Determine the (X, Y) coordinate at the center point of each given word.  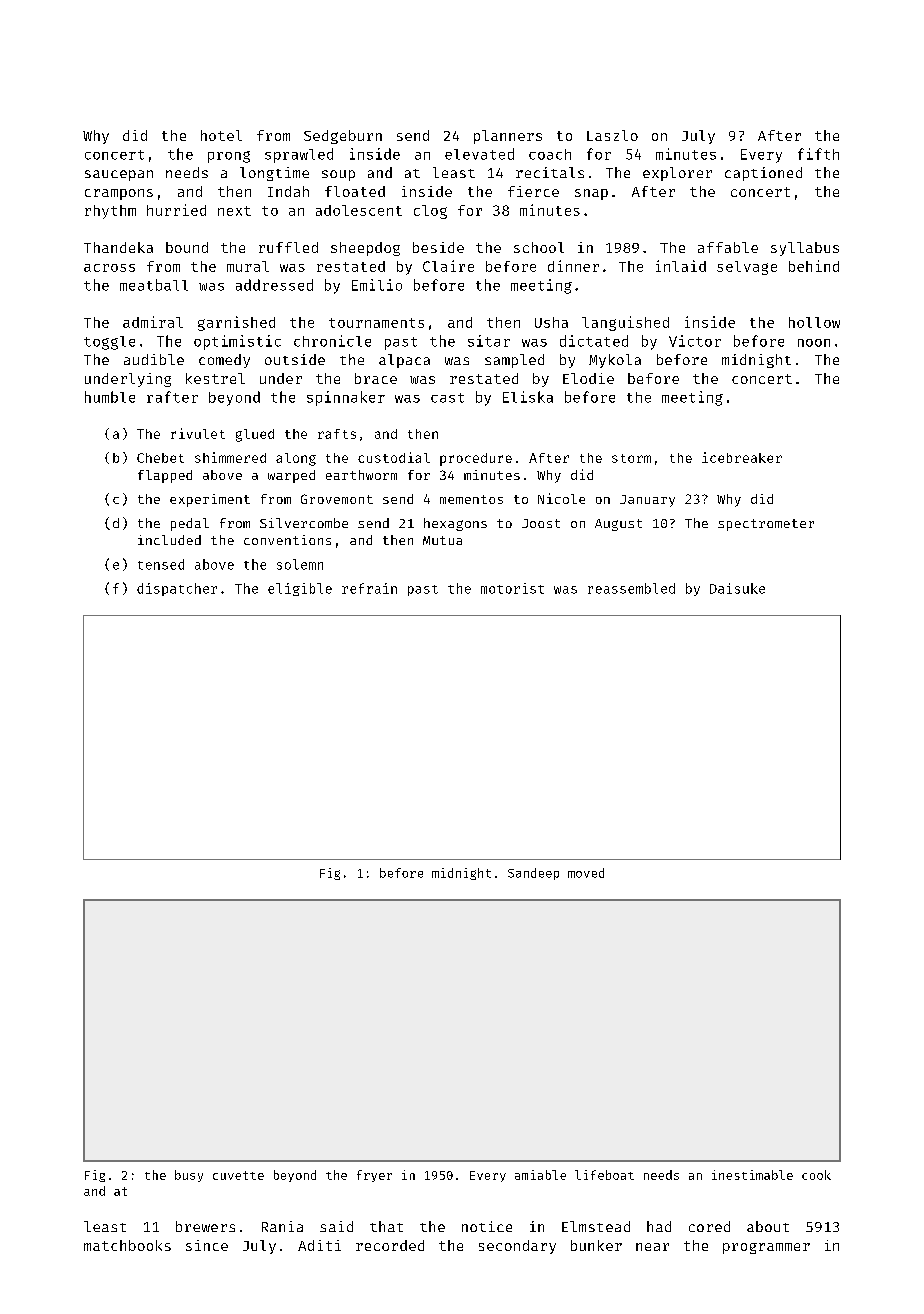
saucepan (119, 175)
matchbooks (127, 1245)
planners (508, 137)
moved (586, 873)
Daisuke (737, 588)
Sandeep (533, 874)
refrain (369, 588)
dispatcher (177, 589)
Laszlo (612, 135)
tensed (161, 564)
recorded (390, 1245)
